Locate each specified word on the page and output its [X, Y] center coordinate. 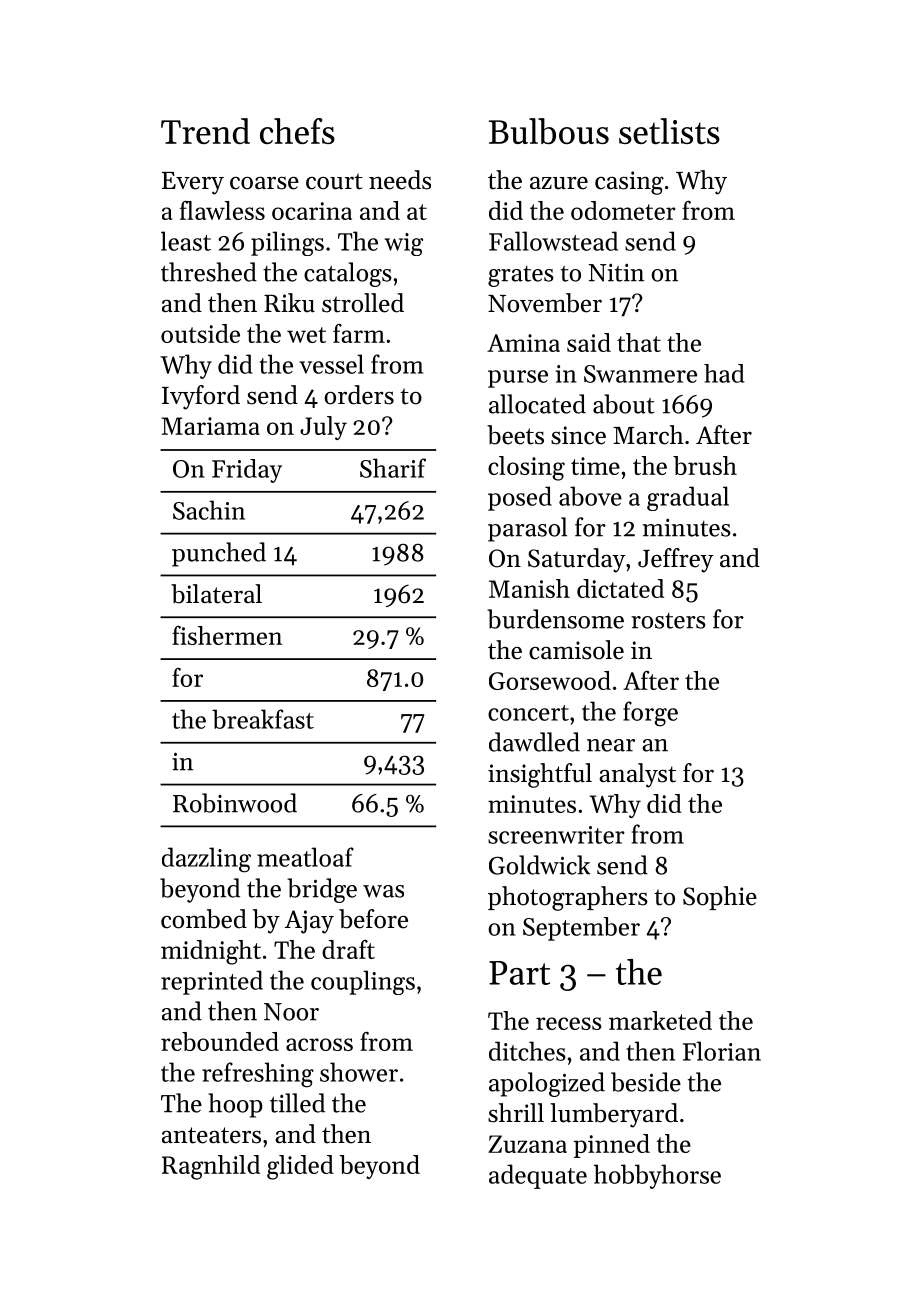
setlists [669, 131]
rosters [668, 621]
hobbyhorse [657, 1176]
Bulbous [549, 131]
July [323, 428]
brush [705, 465]
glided [300, 1167]
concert [528, 713]
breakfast [263, 719]
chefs [297, 131]
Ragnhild [211, 1167]
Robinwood [235, 803]
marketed [660, 1020]
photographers [568, 898]
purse [518, 379]
